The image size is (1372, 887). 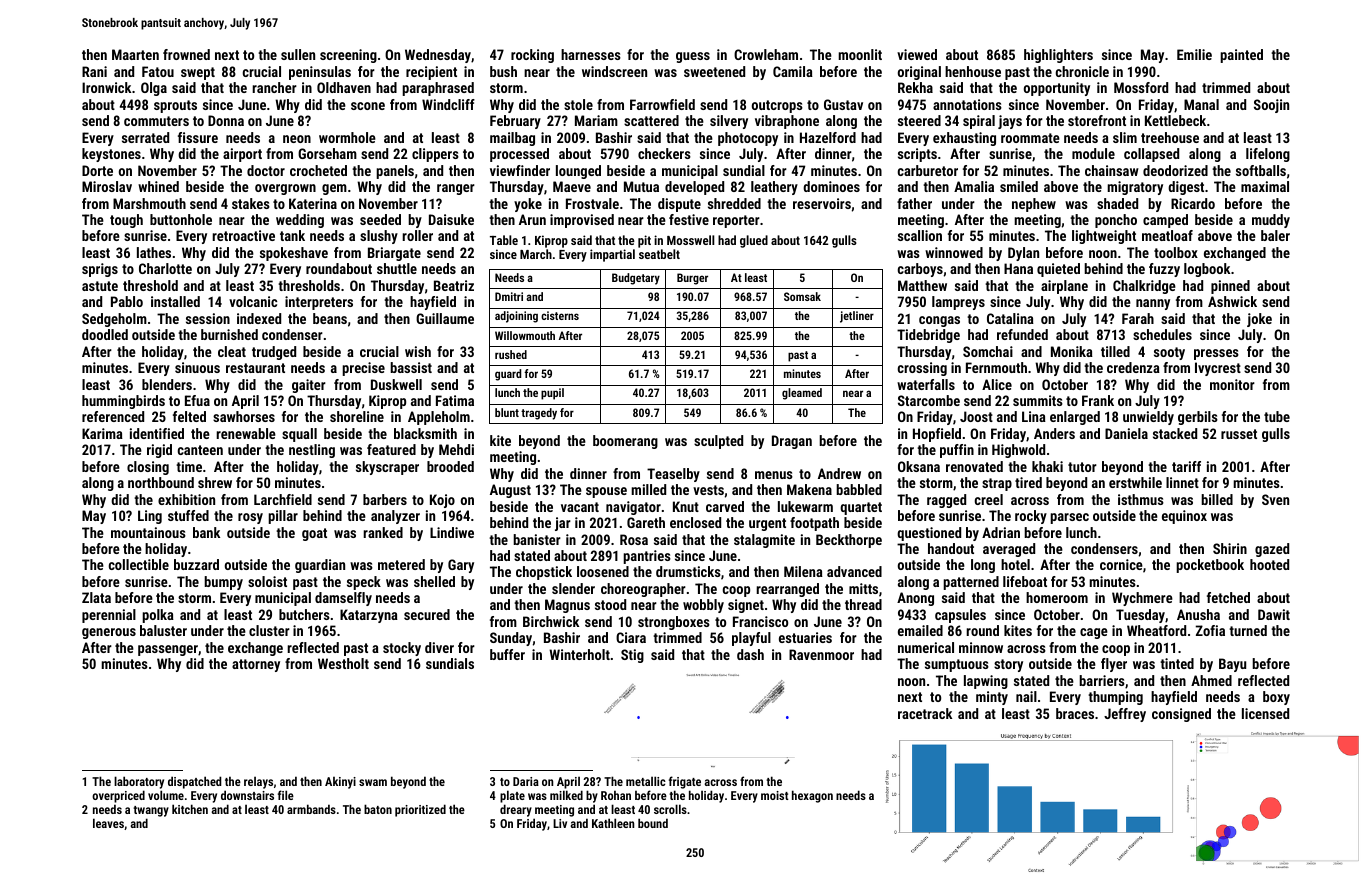 What do you see at coordinates (503, 71) in the document?
I see `bush` at bounding box center [503, 71].
